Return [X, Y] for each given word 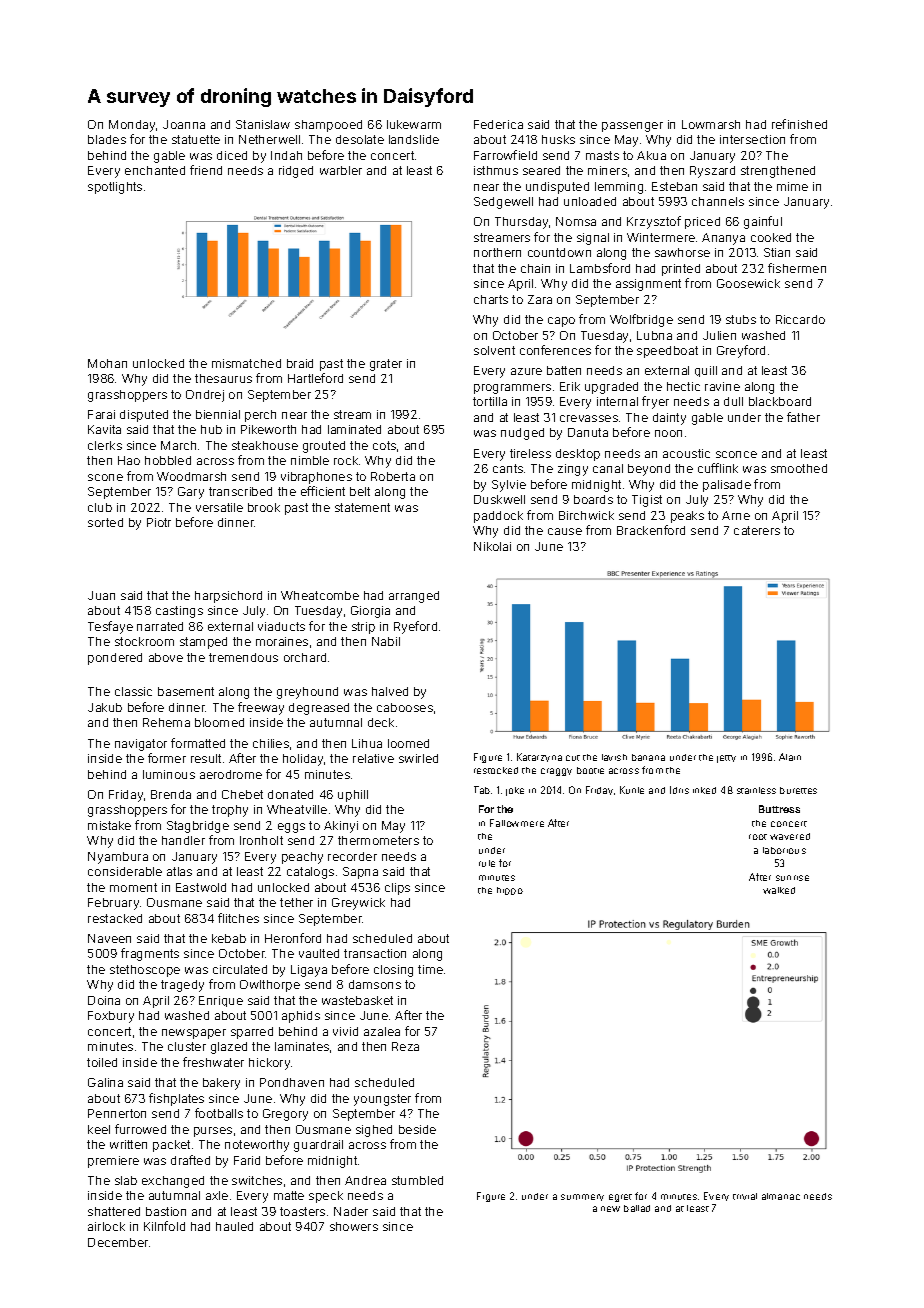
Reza [405, 1046]
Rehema [166, 722]
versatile [219, 507]
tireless [530, 453]
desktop [578, 455]
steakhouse [265, 445]
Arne [736, 515]
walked [779, 890]
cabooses [405, 707]
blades [107, 139]
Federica [498, 124]
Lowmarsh [711, 124]
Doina [104, 1000]
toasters [302, 1211]
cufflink [718, 468]
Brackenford [651, 530]
